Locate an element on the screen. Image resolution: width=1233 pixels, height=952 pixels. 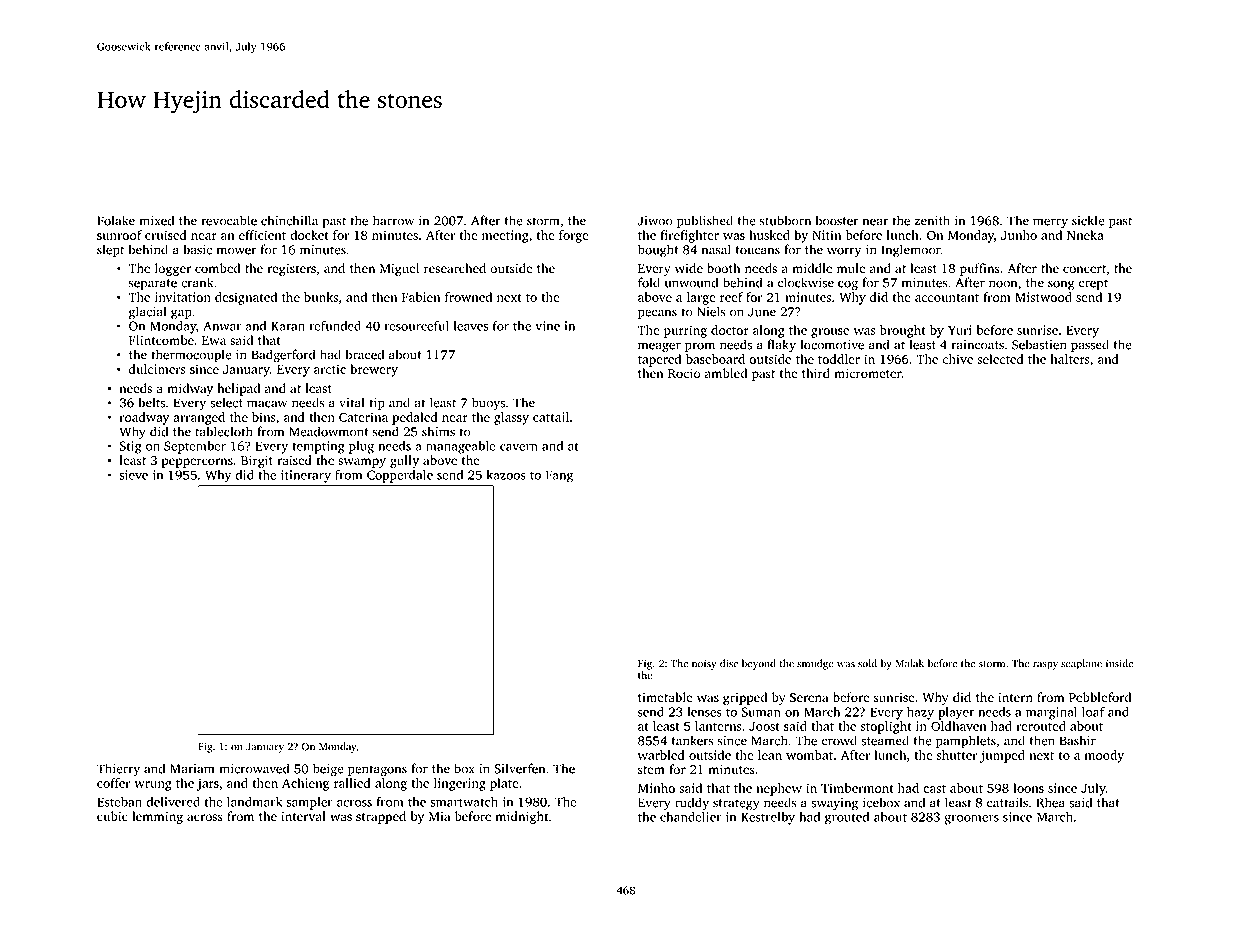
Fang is located at coordinates (559, 476).
